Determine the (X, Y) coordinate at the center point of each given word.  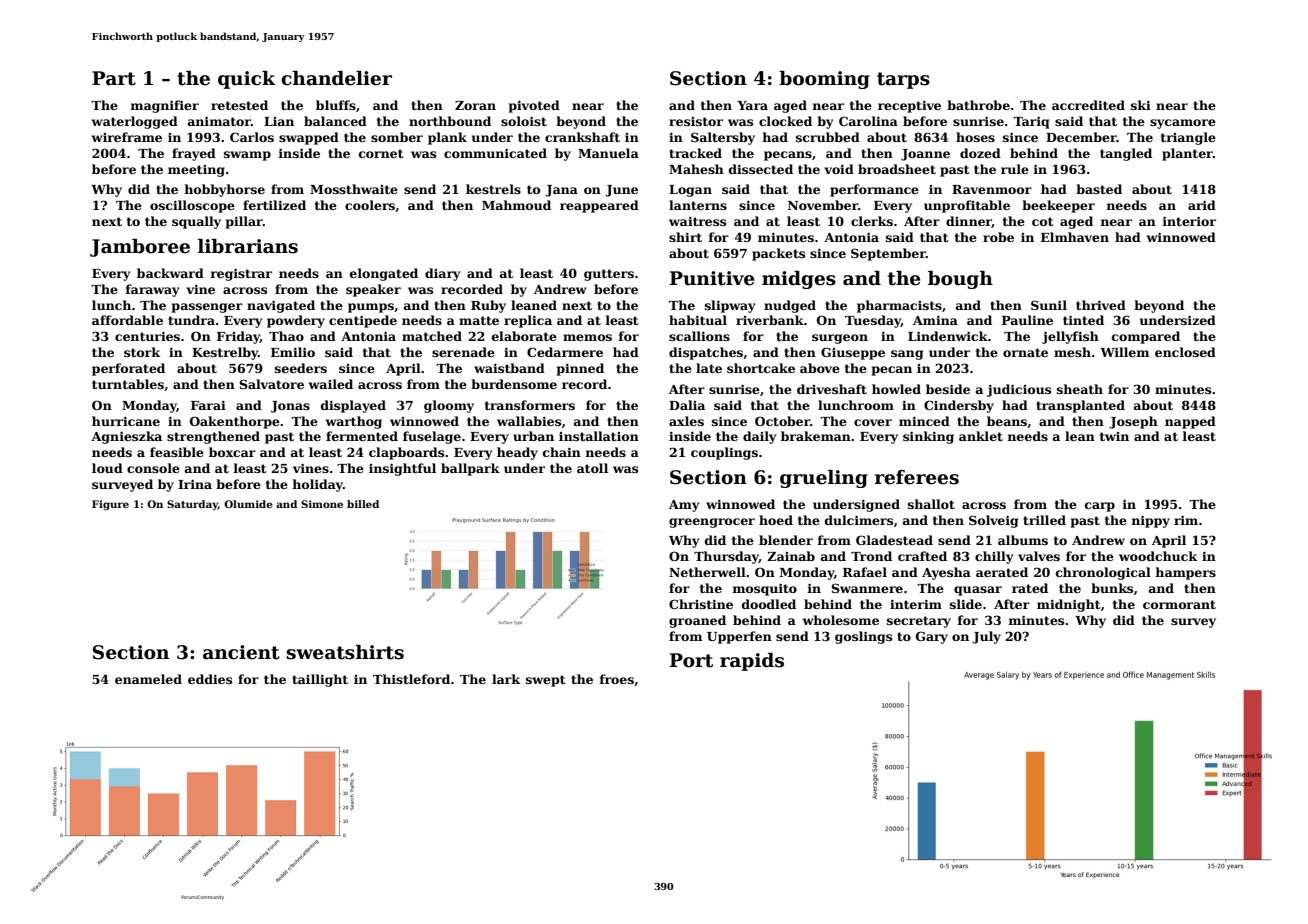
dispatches (706, 353)
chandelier (336, 78)
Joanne (925, 155)
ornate (1025, 352)
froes (616, 679)
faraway (152, 290)
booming (824, 80)
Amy (684, 506)
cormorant (1179, 604)
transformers (530, 405)
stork (142, 352)
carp (1100, 507)
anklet (981, 436)
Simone (322, 504)
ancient (241, 652)
